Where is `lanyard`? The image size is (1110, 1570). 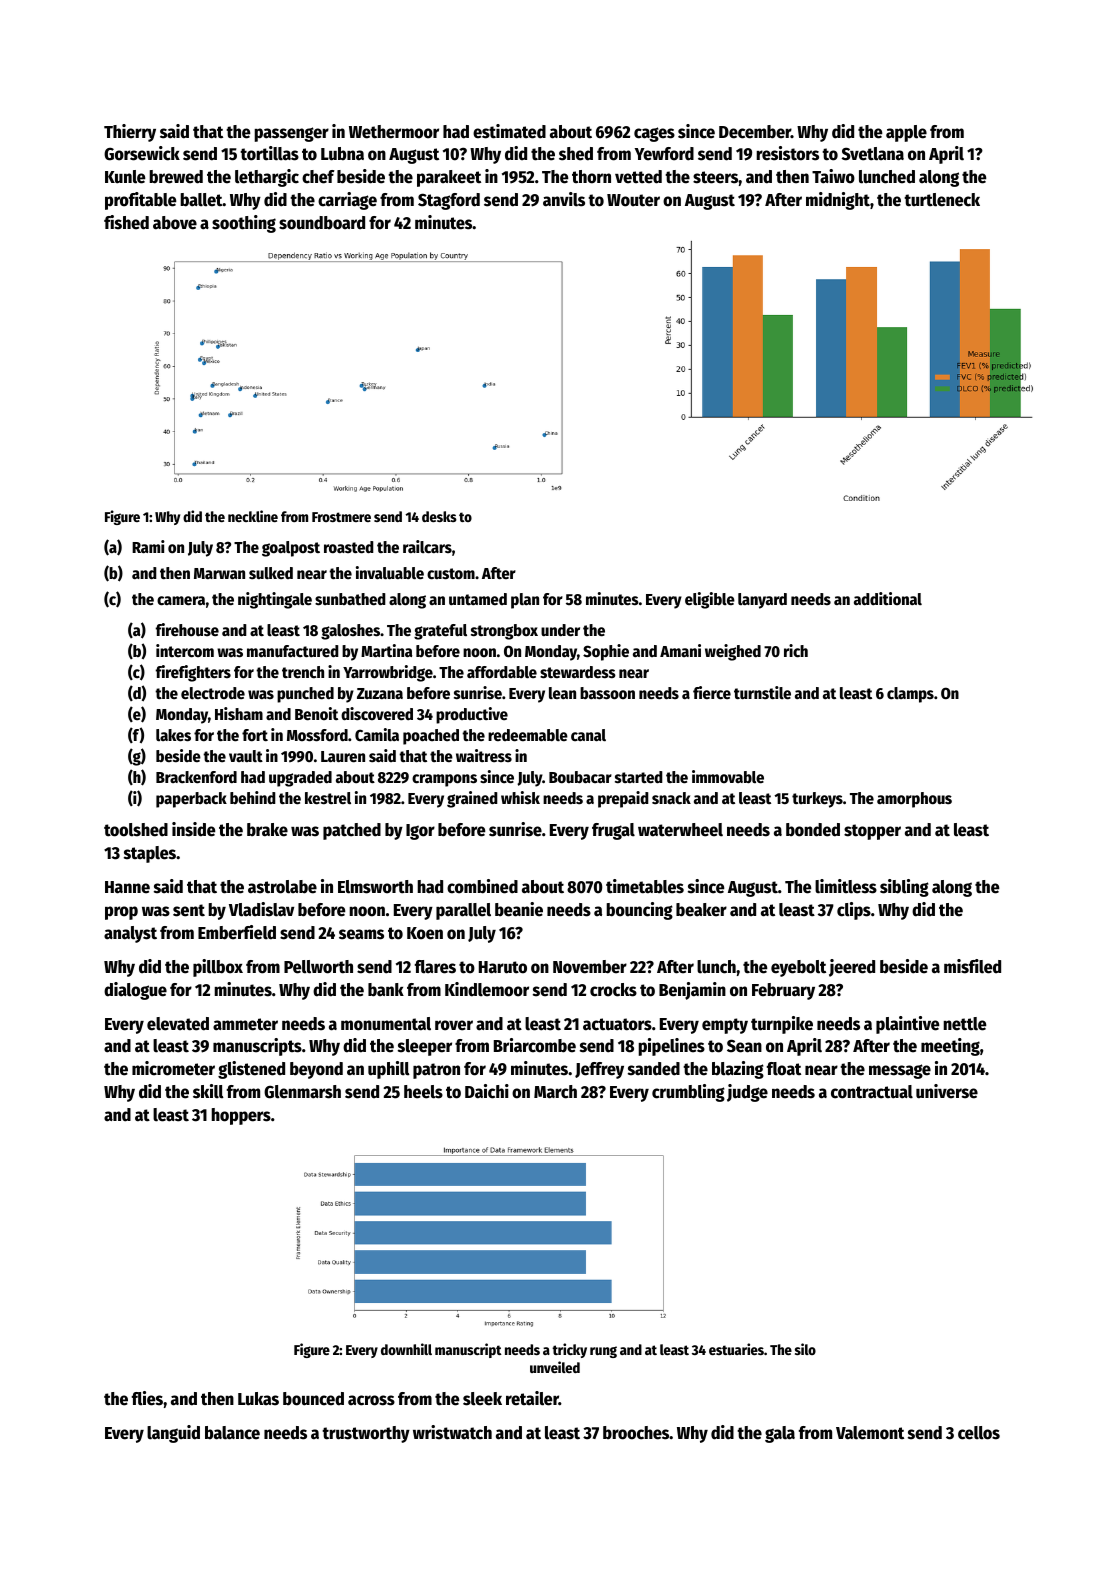
lanyard is located at coordinates (762, 601).
